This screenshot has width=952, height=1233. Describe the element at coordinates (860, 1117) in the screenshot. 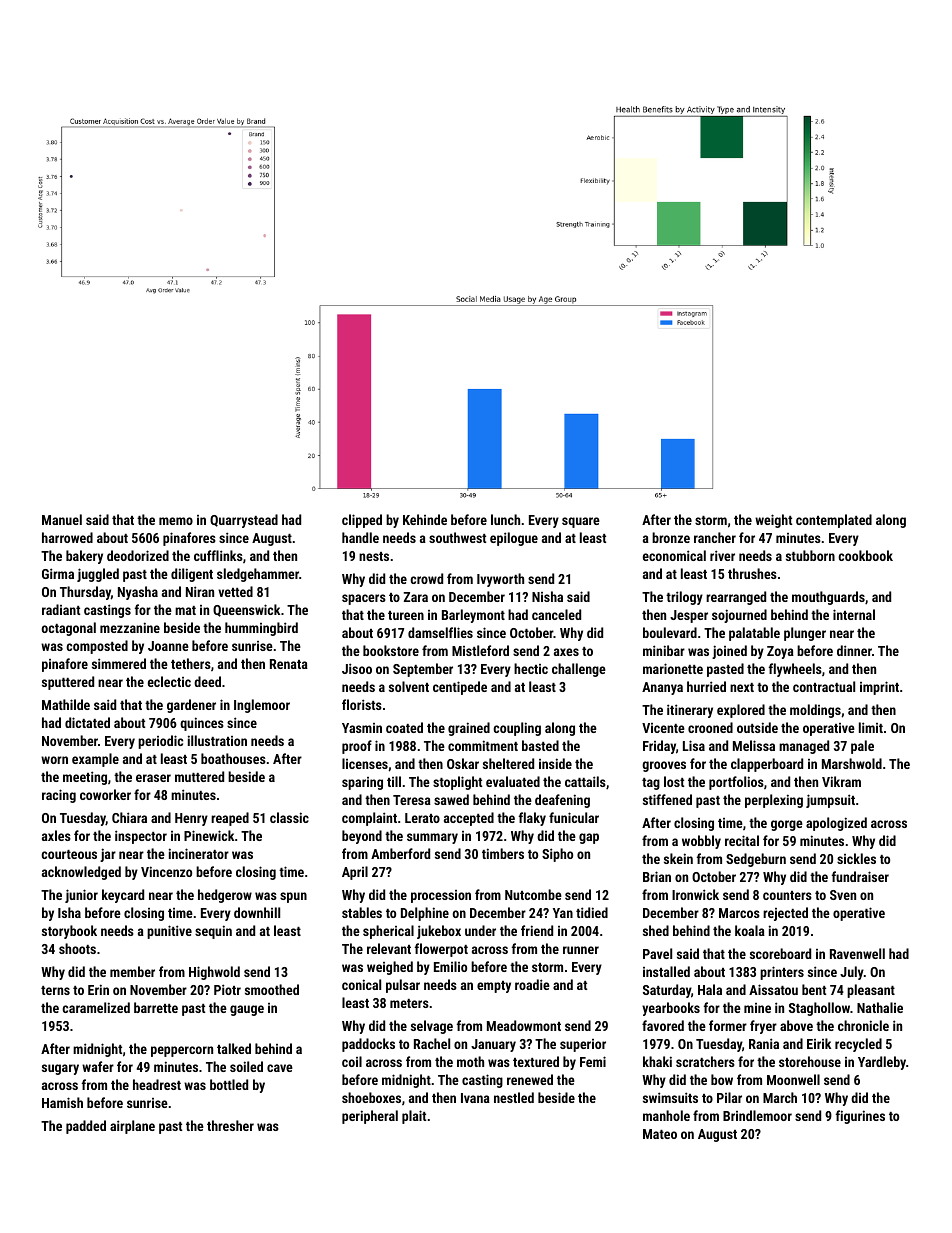

I see `figurines` at that location.
